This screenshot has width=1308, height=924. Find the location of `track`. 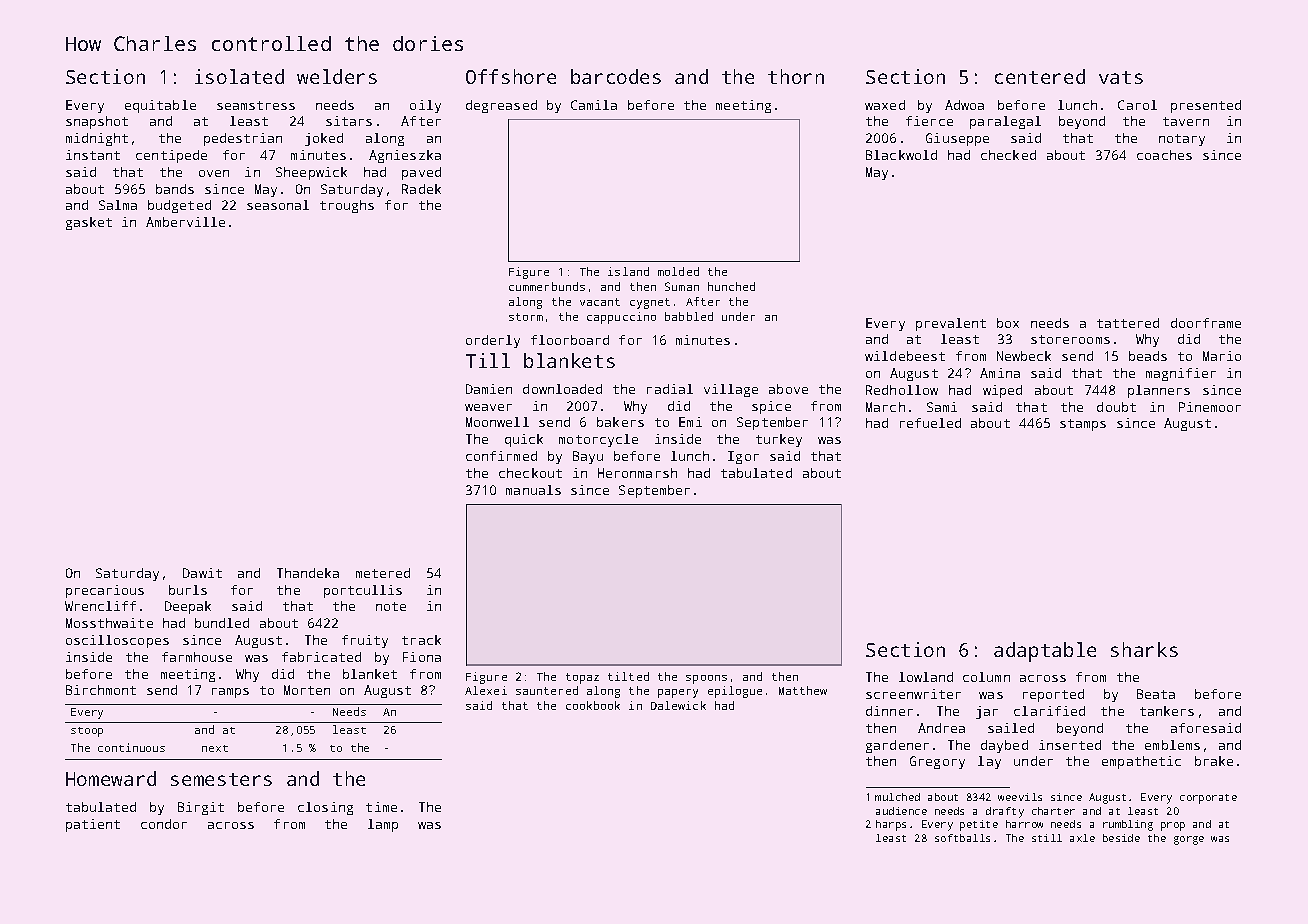

track is located at coordinates (421, 640).
